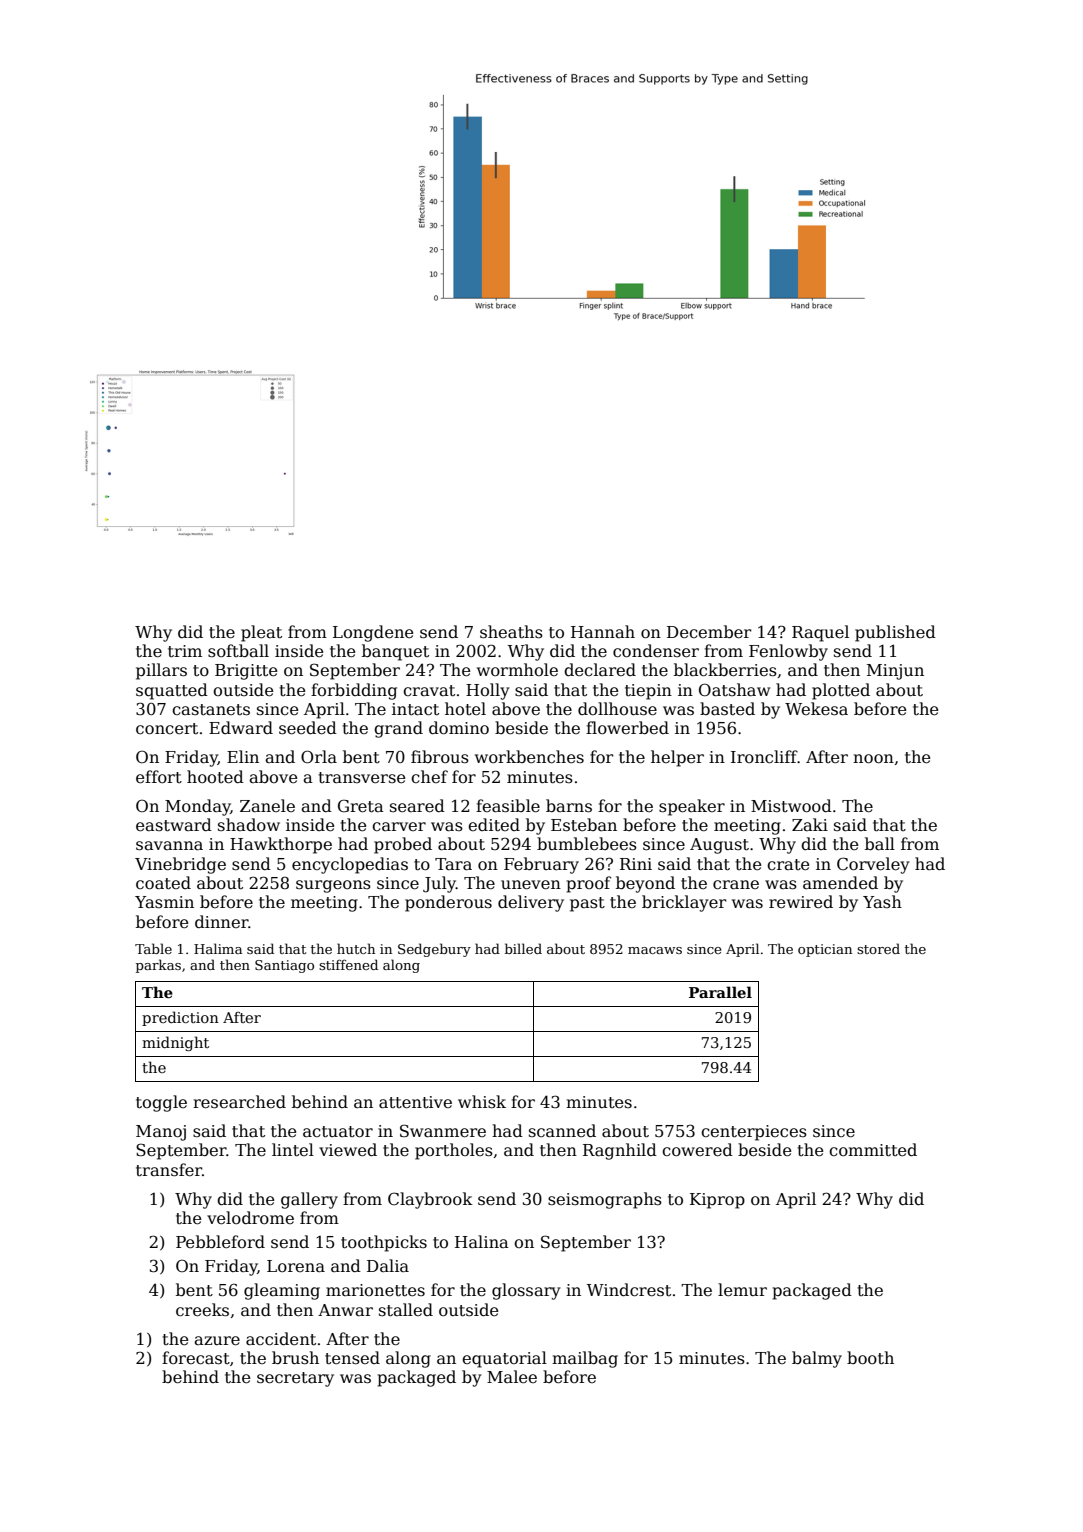  What do you see at coordinates (788, 652) in the screenshot?
I see `Fenlowby` at bounding box center [788, 652].
